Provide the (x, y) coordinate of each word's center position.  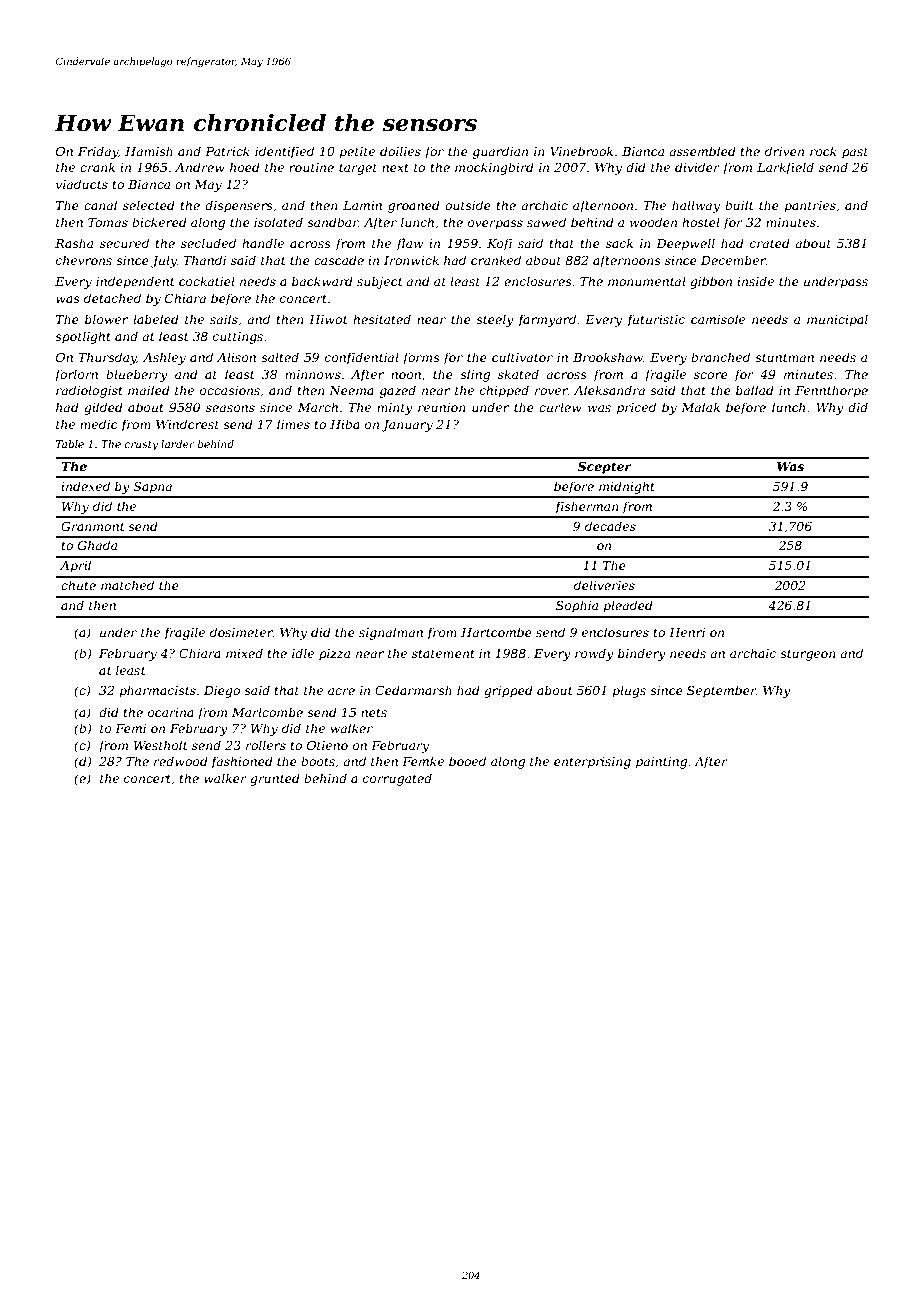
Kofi (499, 244)
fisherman (587, 507)
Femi (130, 728)
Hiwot (328, 319)
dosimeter (241, 632)
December (733, 260)
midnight (627, 487)
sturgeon (808, 655)
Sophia (577, 606)
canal (100, 205)
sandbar (333, 222)
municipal (837, 320)
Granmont (93, 526)
